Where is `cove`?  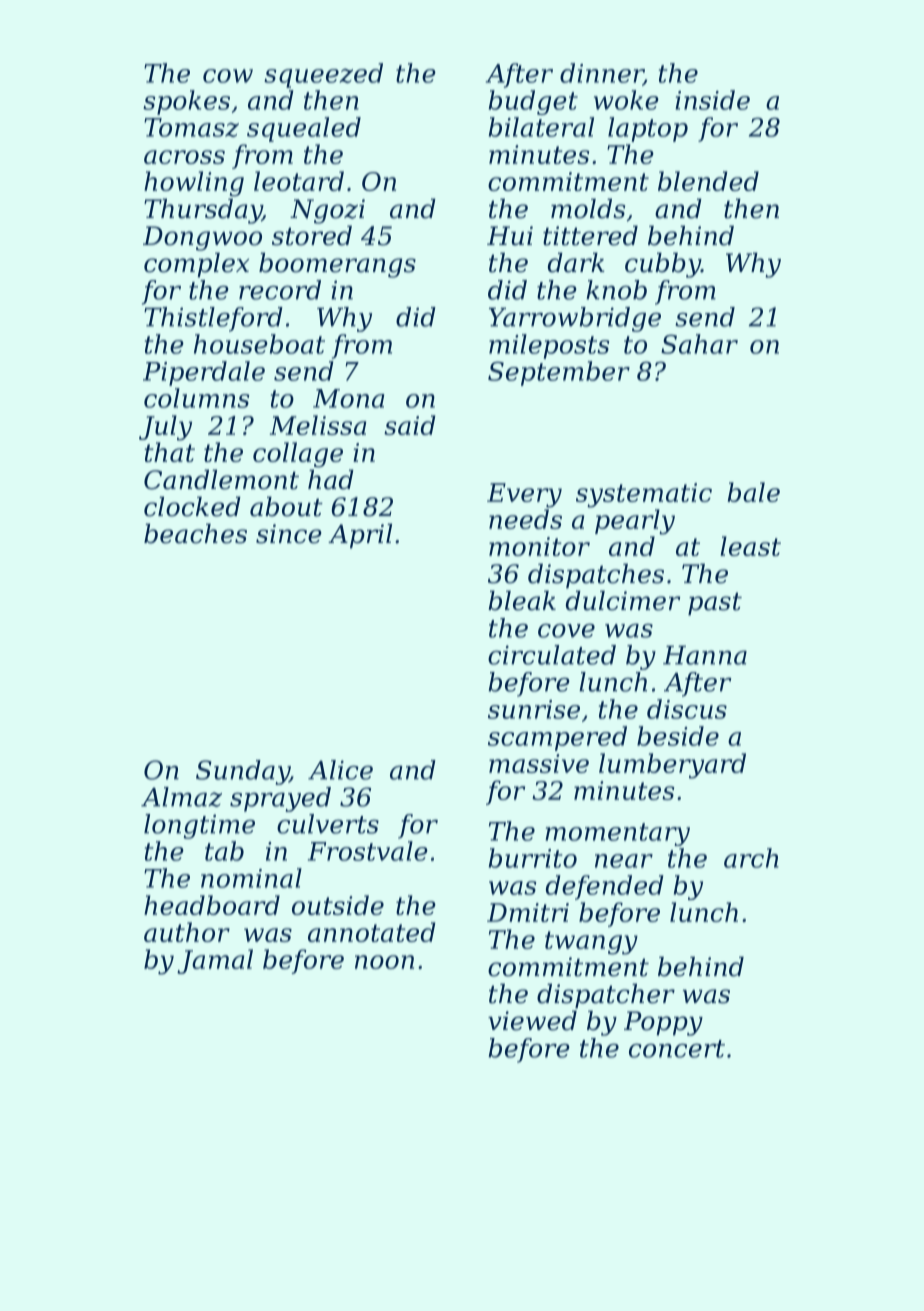 cove is located at coordinates (566, 631).
